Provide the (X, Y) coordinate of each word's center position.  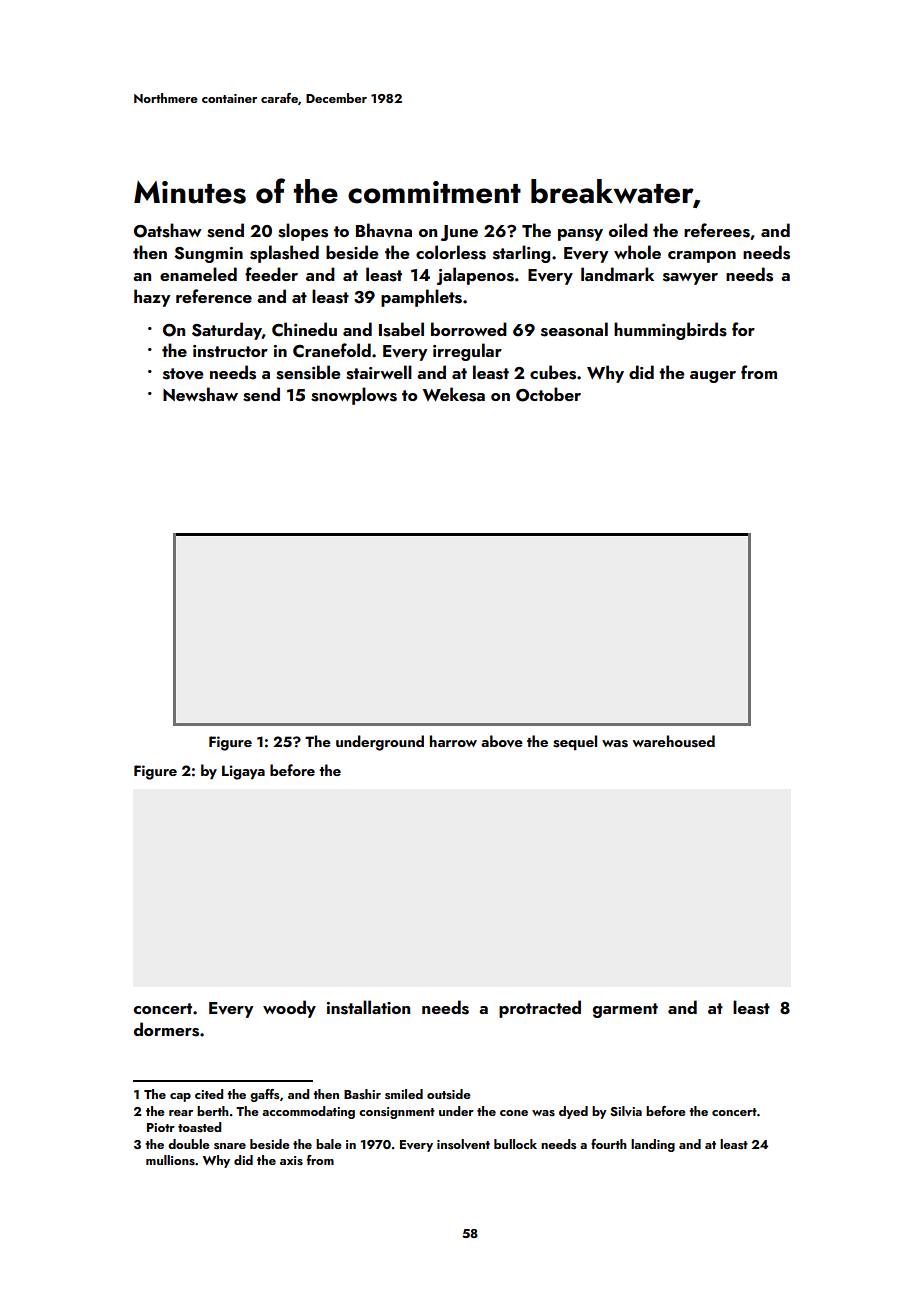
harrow (453, 741)
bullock (515, 1144)
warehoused (673, 741)
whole (637, 252)
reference (214, 296)
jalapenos (475, 276)
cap (180, 1097)
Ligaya (243, 772)
